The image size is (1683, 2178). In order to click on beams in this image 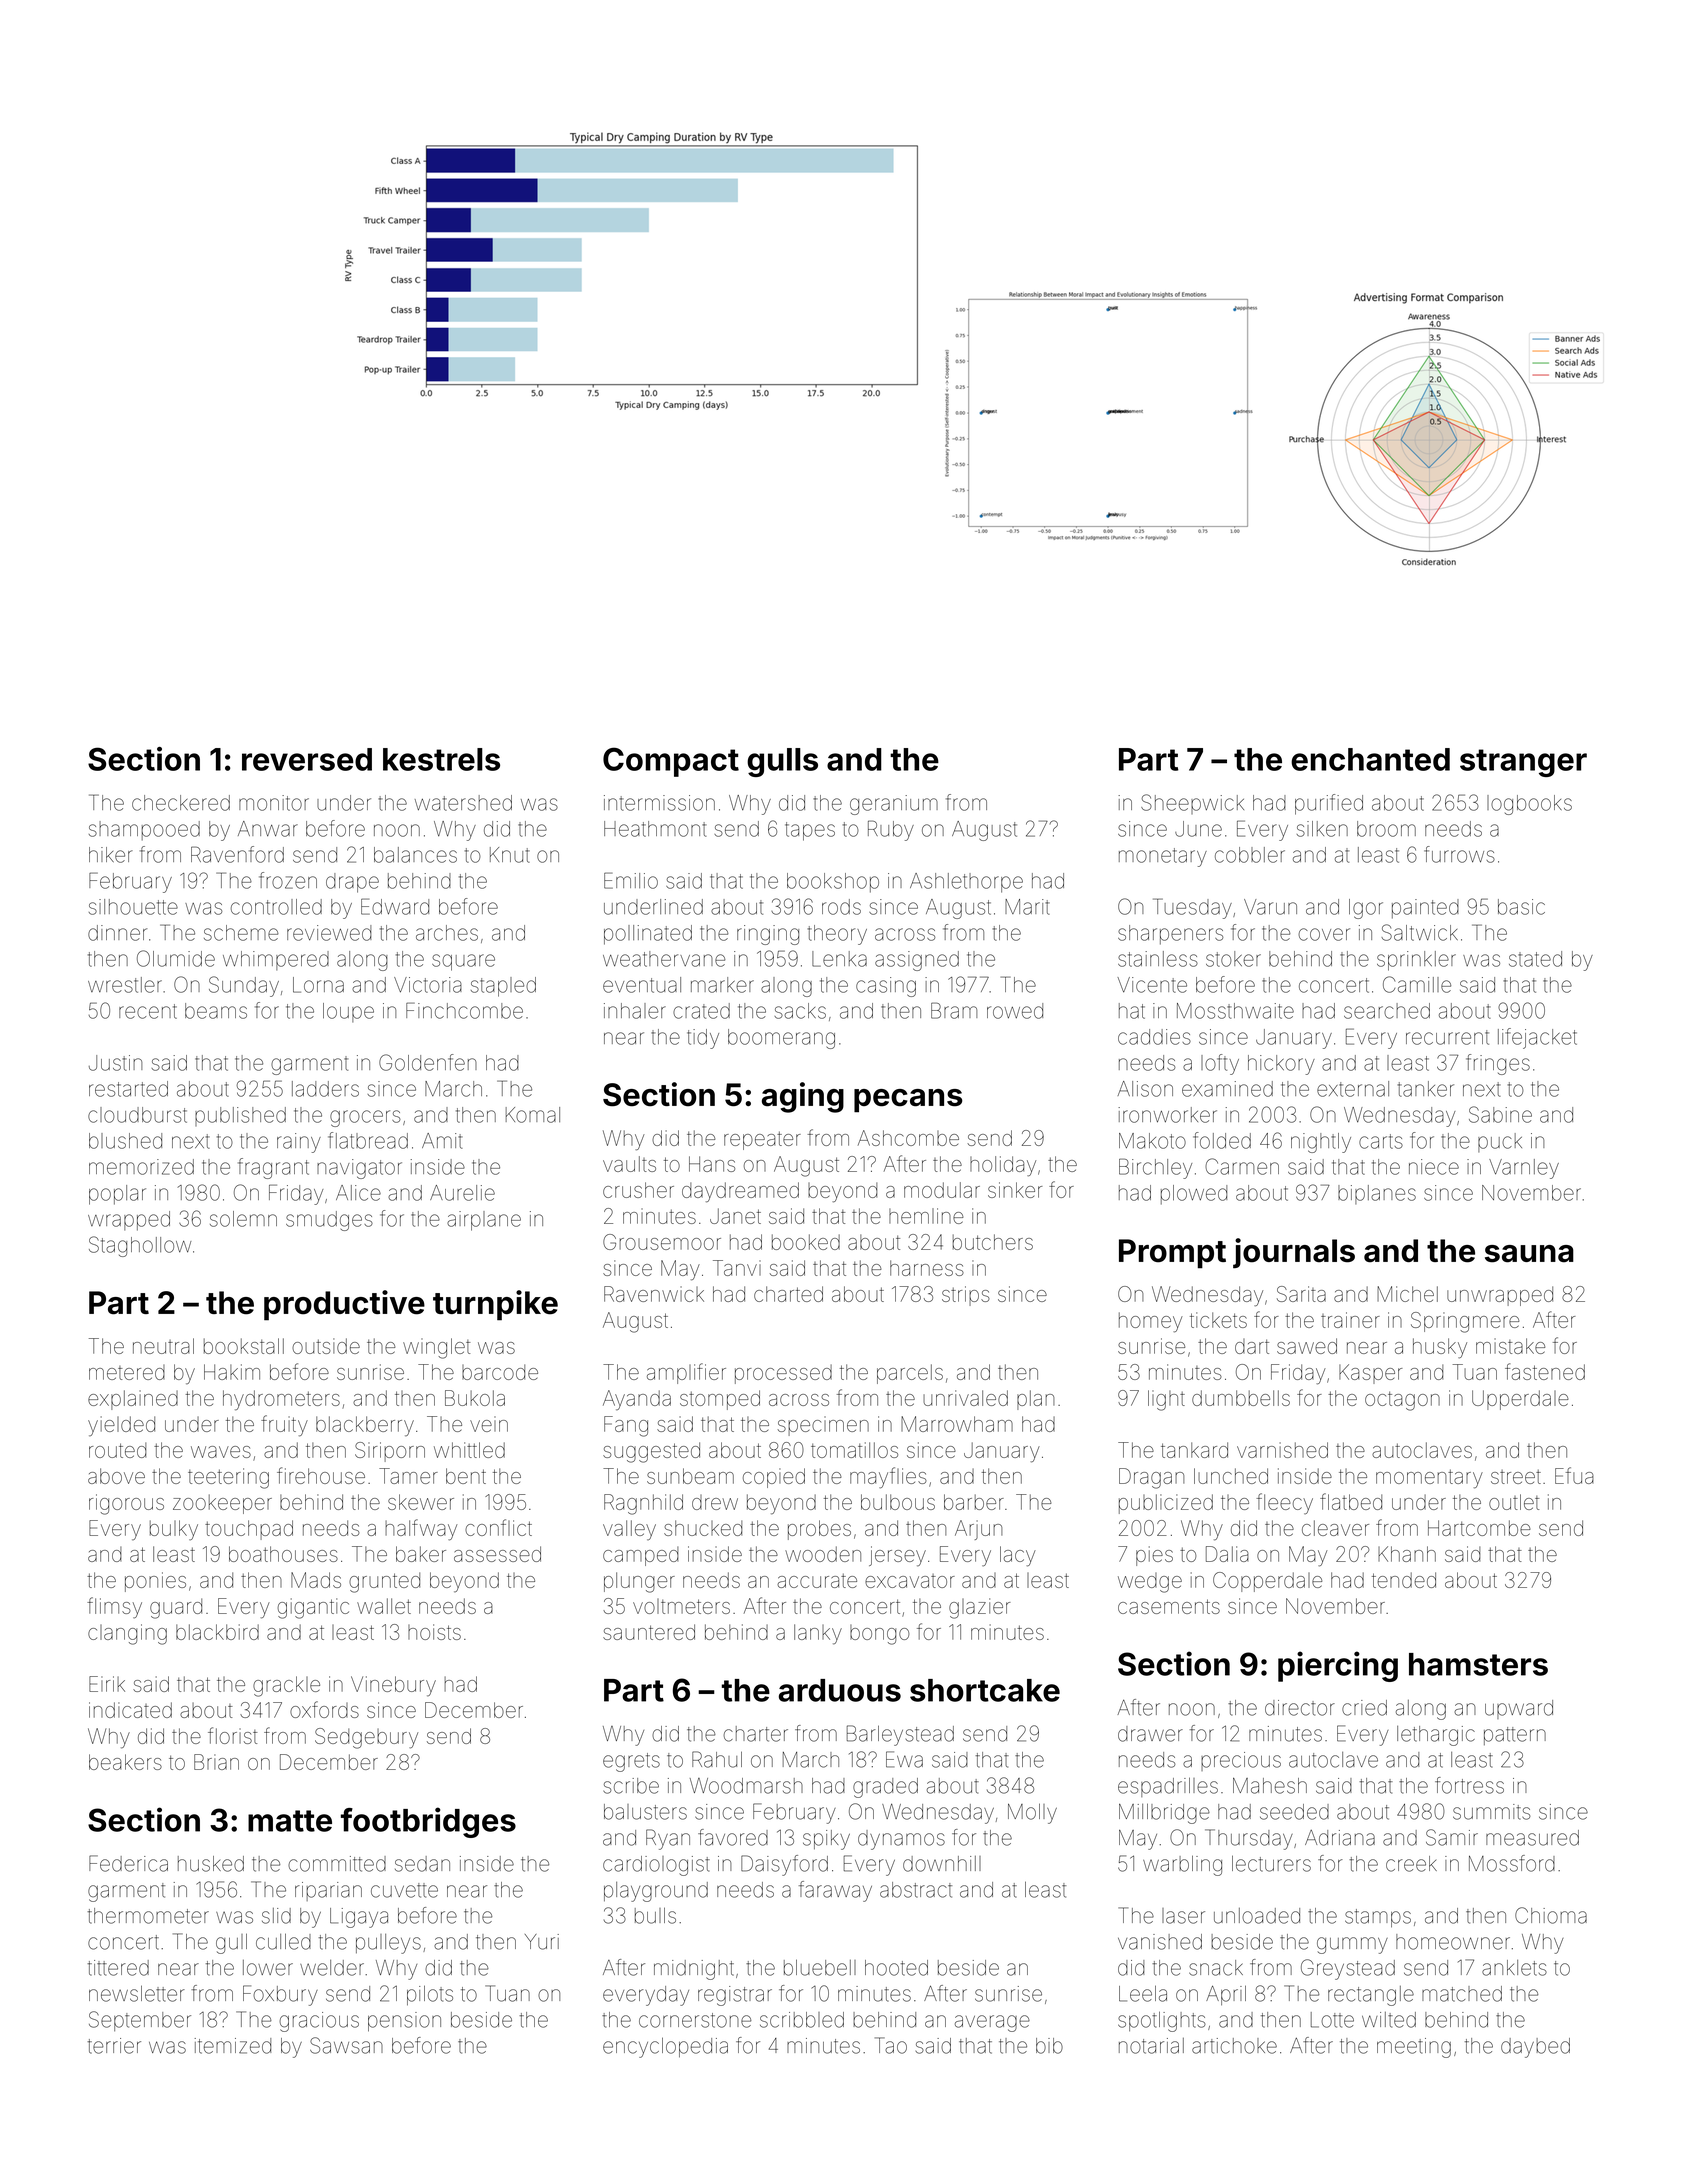, I will do `click(216, 1011)`.
